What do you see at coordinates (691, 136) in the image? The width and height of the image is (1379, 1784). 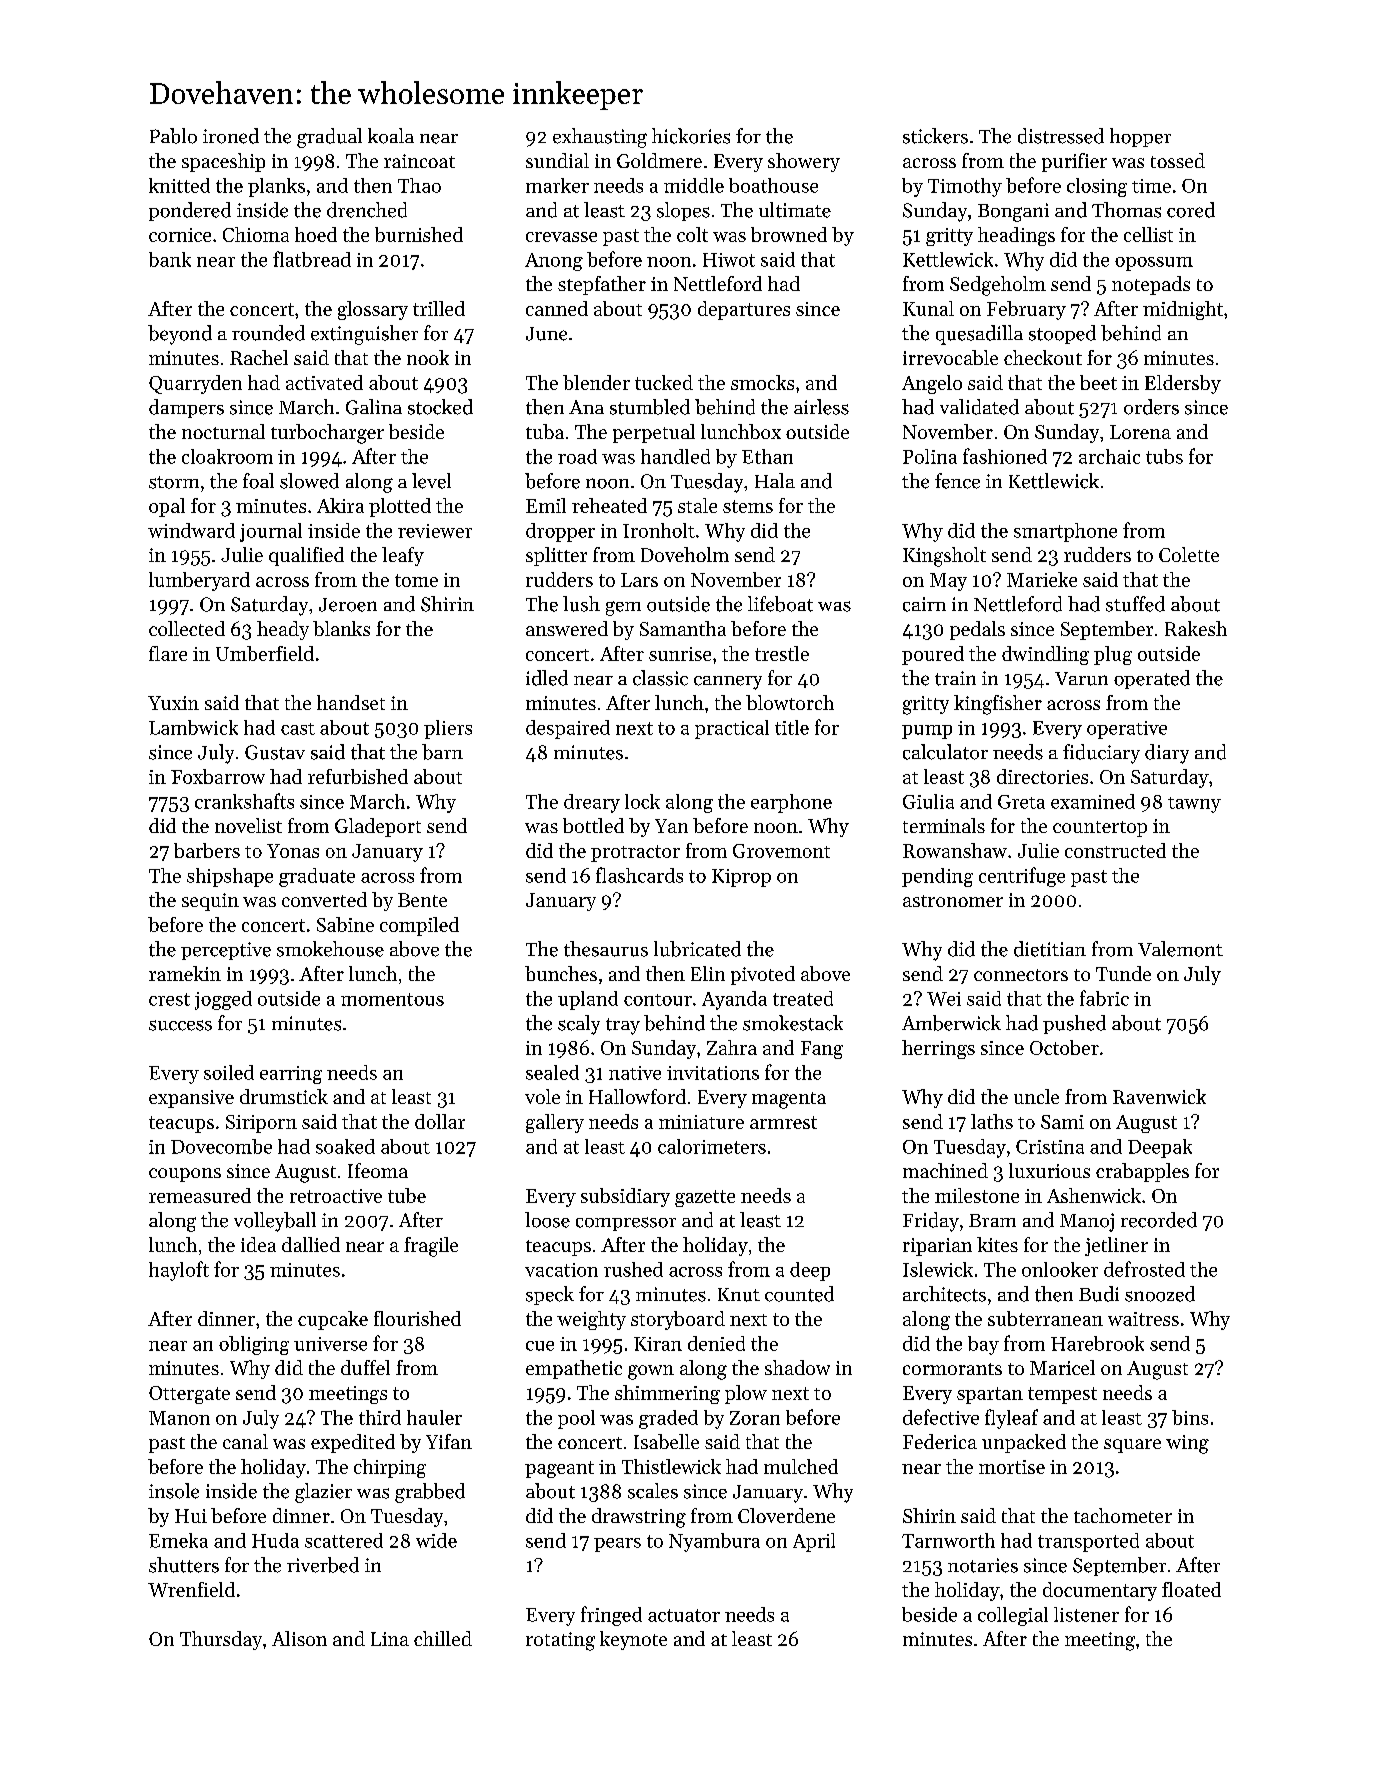 I see `hickories` at bounding box center [691, 136].
